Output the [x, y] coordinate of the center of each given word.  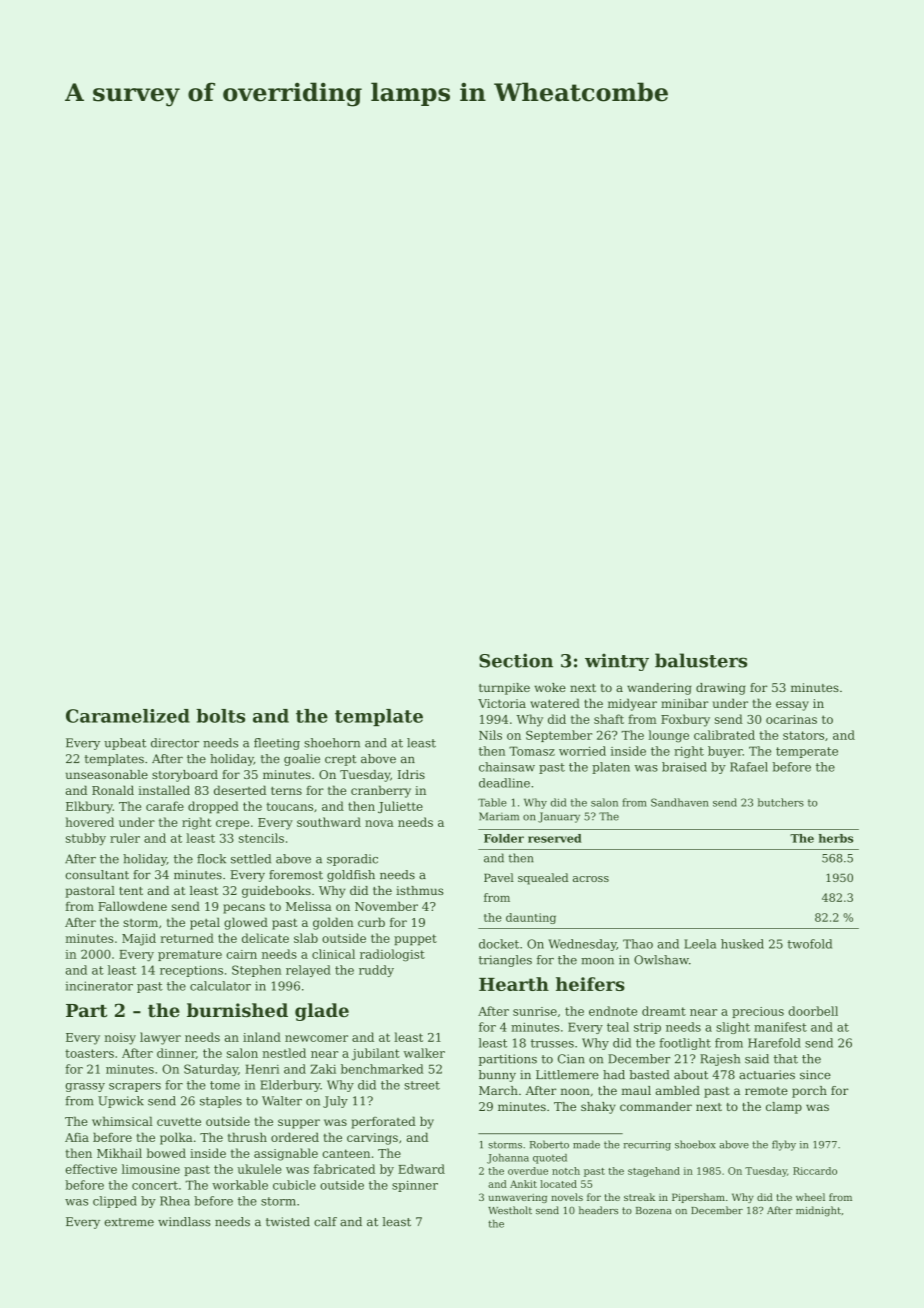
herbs [836, 838]
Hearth [514, 984]
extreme [129, 1222]
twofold [809, 944]
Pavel [499, 877]
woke [550, 687]
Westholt [510, 1210]
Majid [139, 939]
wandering [659, 689]
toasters [89, 1053]
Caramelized [128, 716]
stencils [261, 838]
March [498, 1090]
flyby [784, 1145]
